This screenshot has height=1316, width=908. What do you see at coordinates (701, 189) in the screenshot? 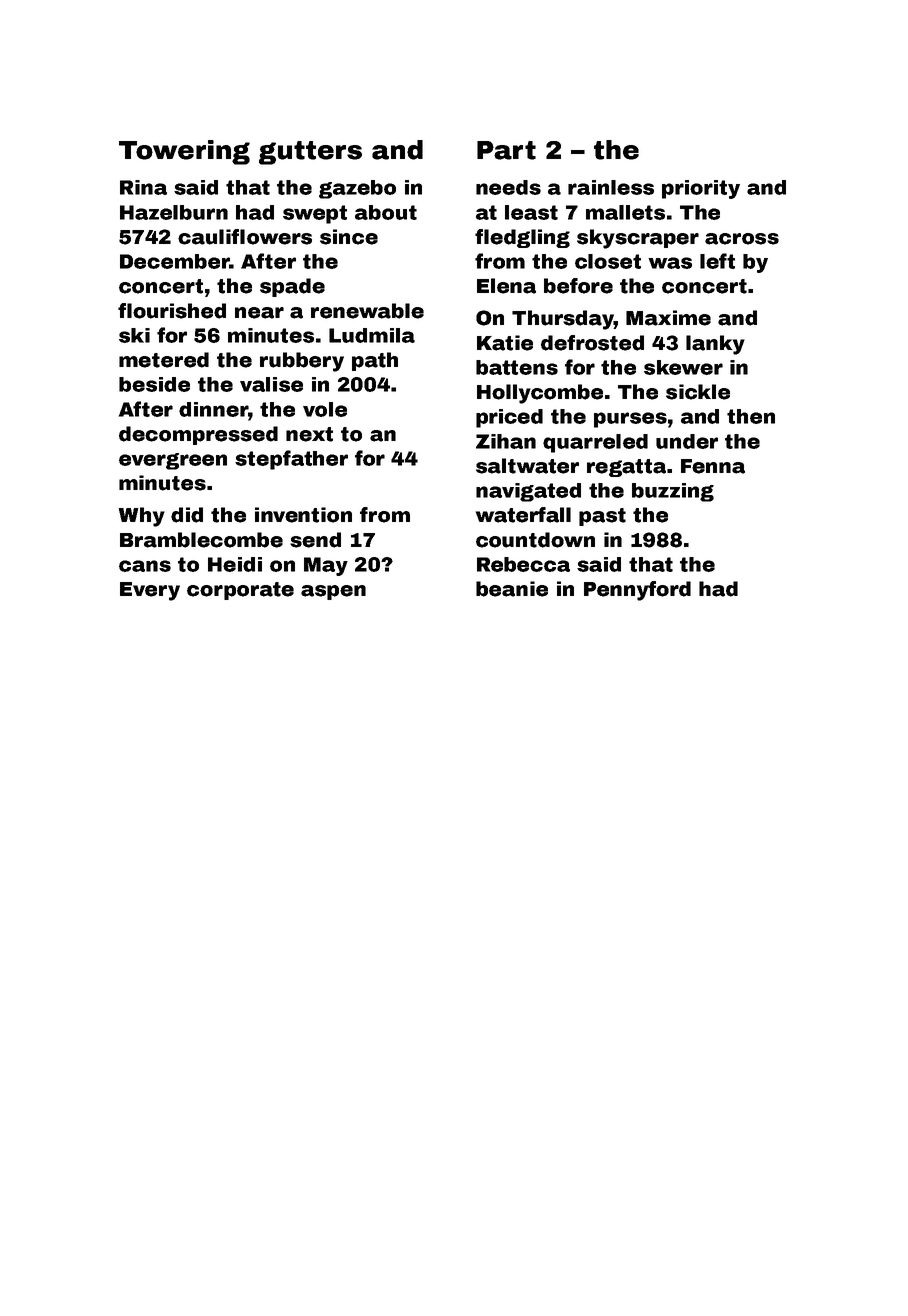
I see `priority` at bounding box center [701, 189].
